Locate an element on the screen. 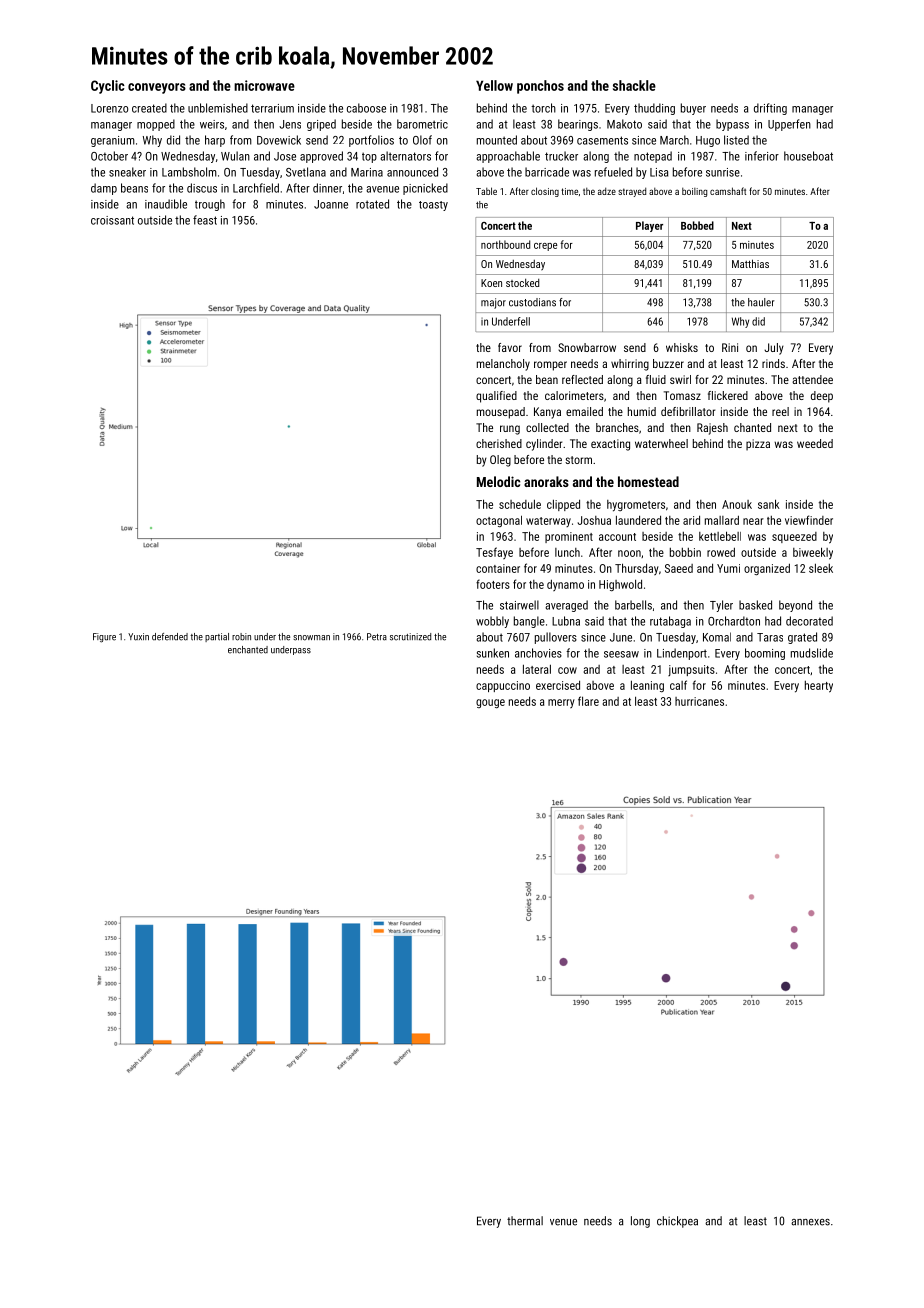 The image size is (924, 1308). hearty is located at coordinates (819, 687).
